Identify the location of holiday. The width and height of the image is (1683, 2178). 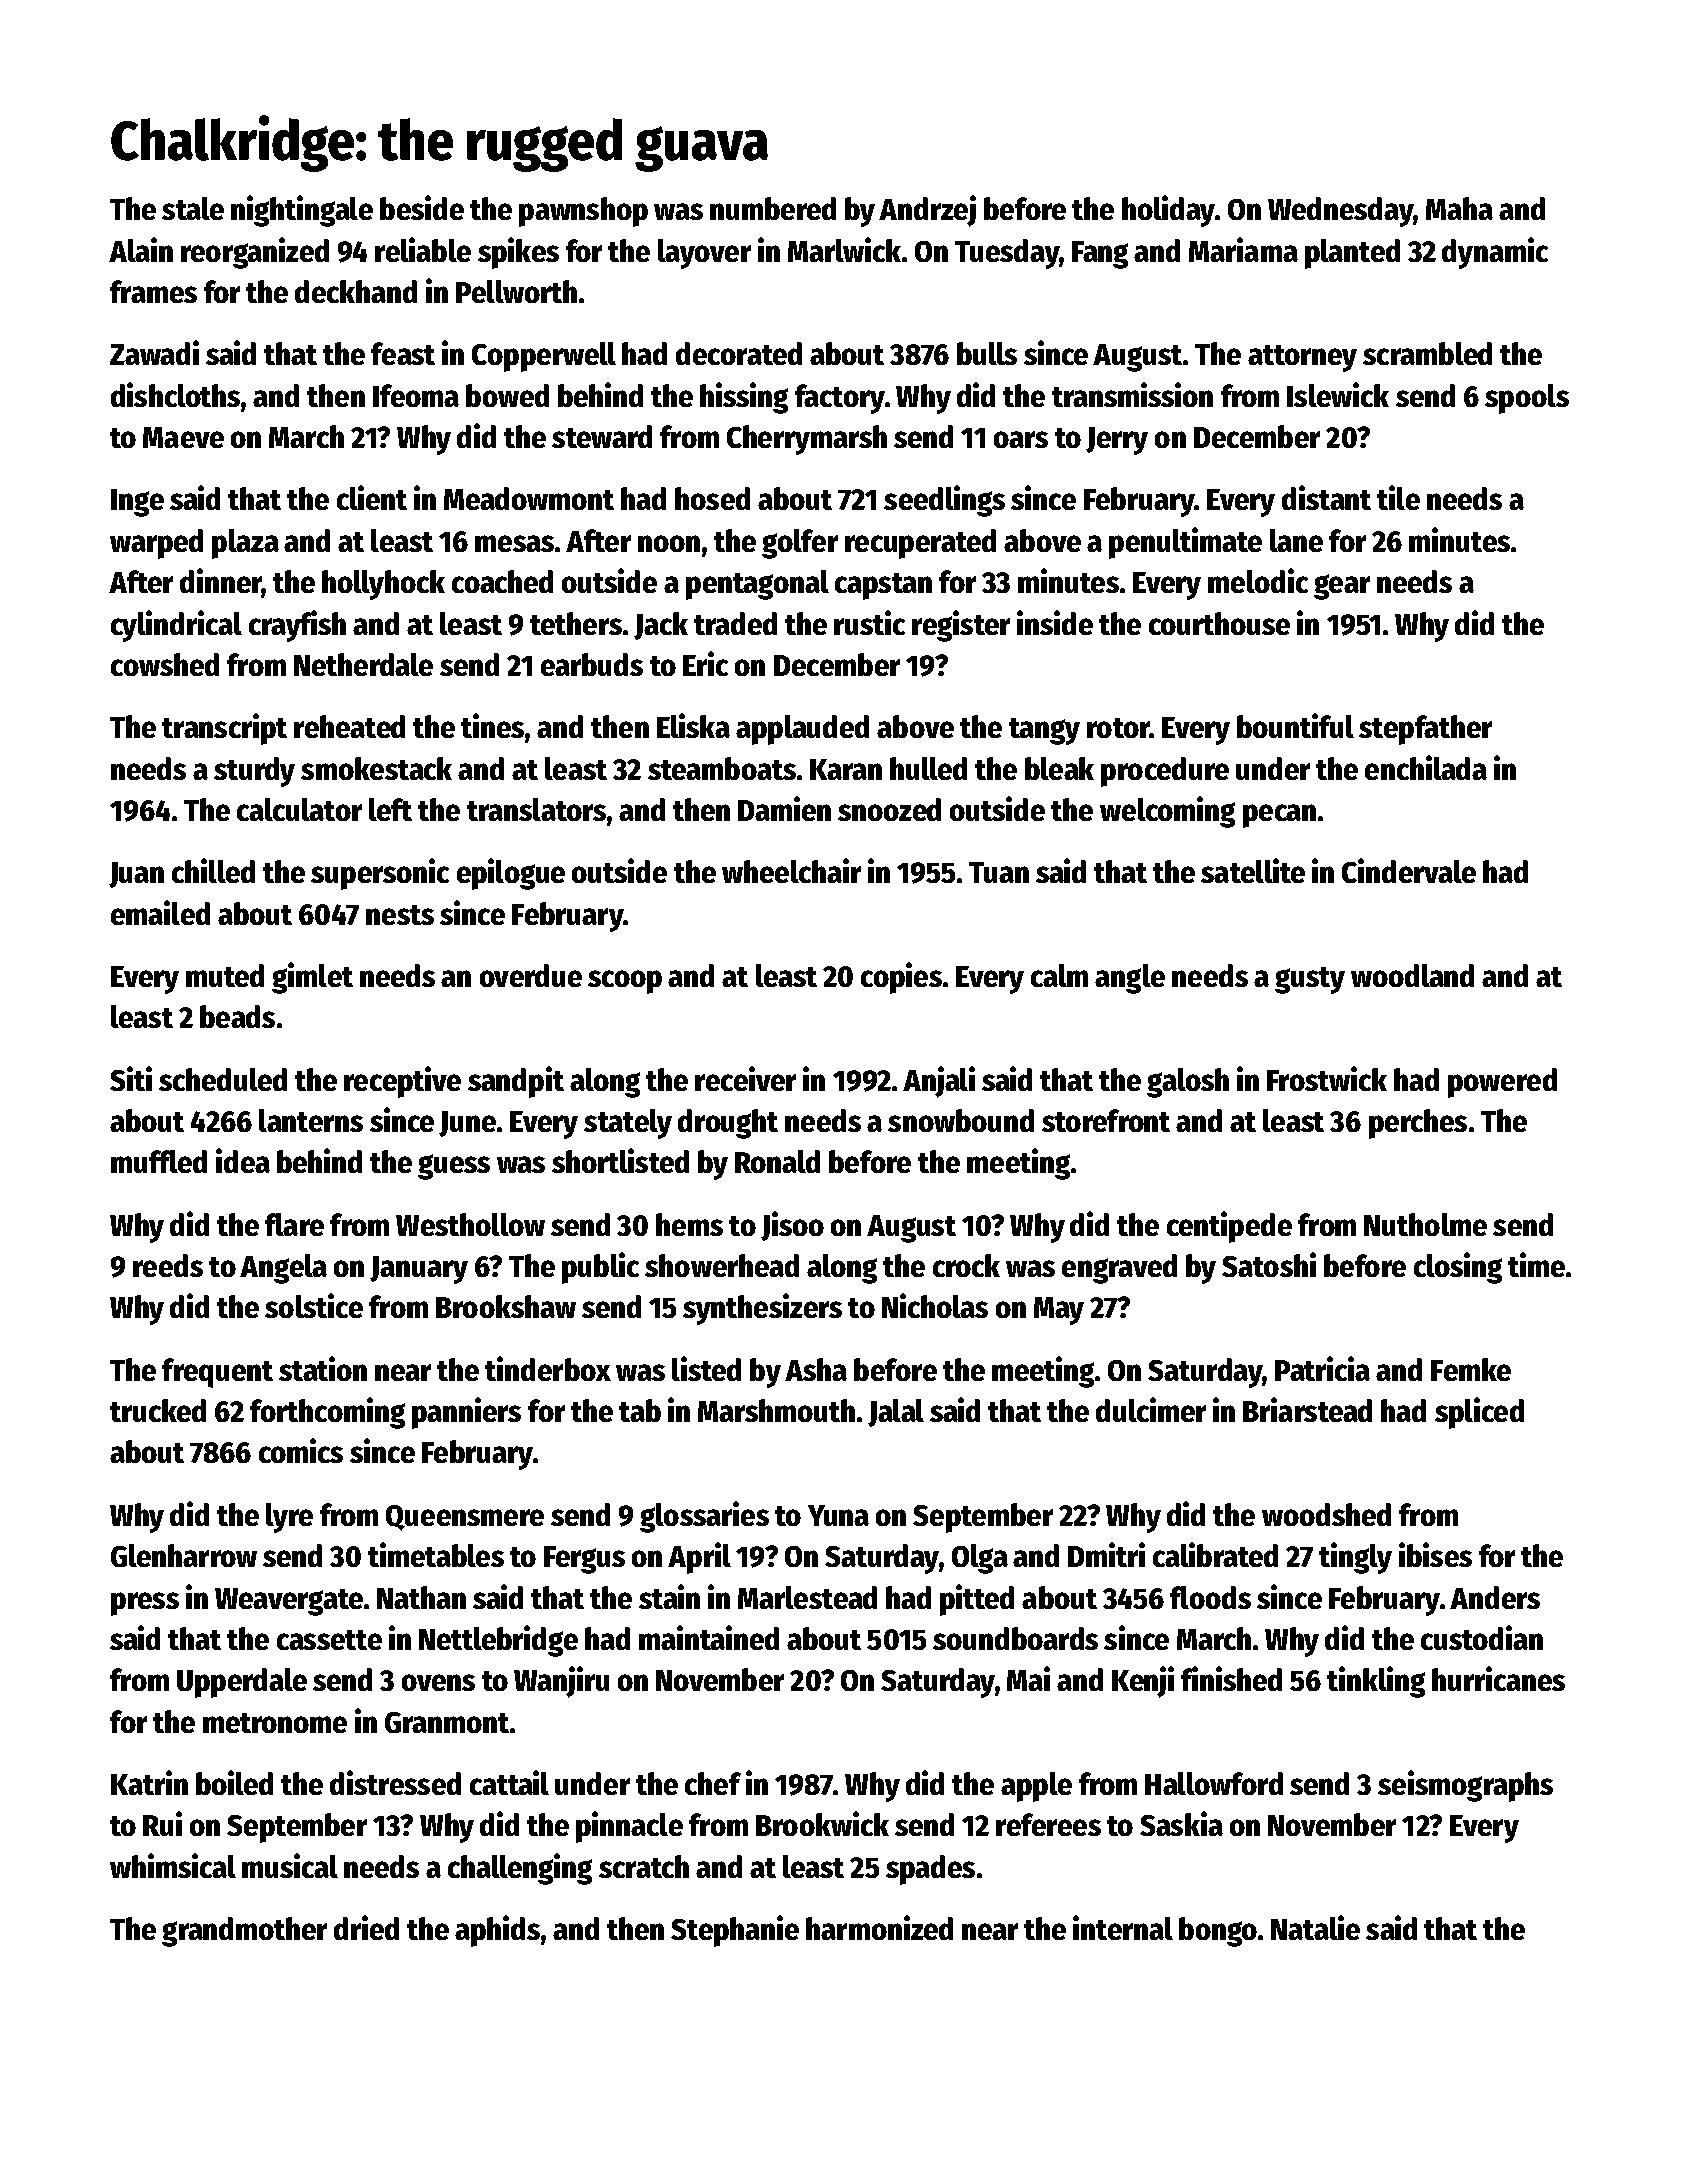
(1168, 211).
